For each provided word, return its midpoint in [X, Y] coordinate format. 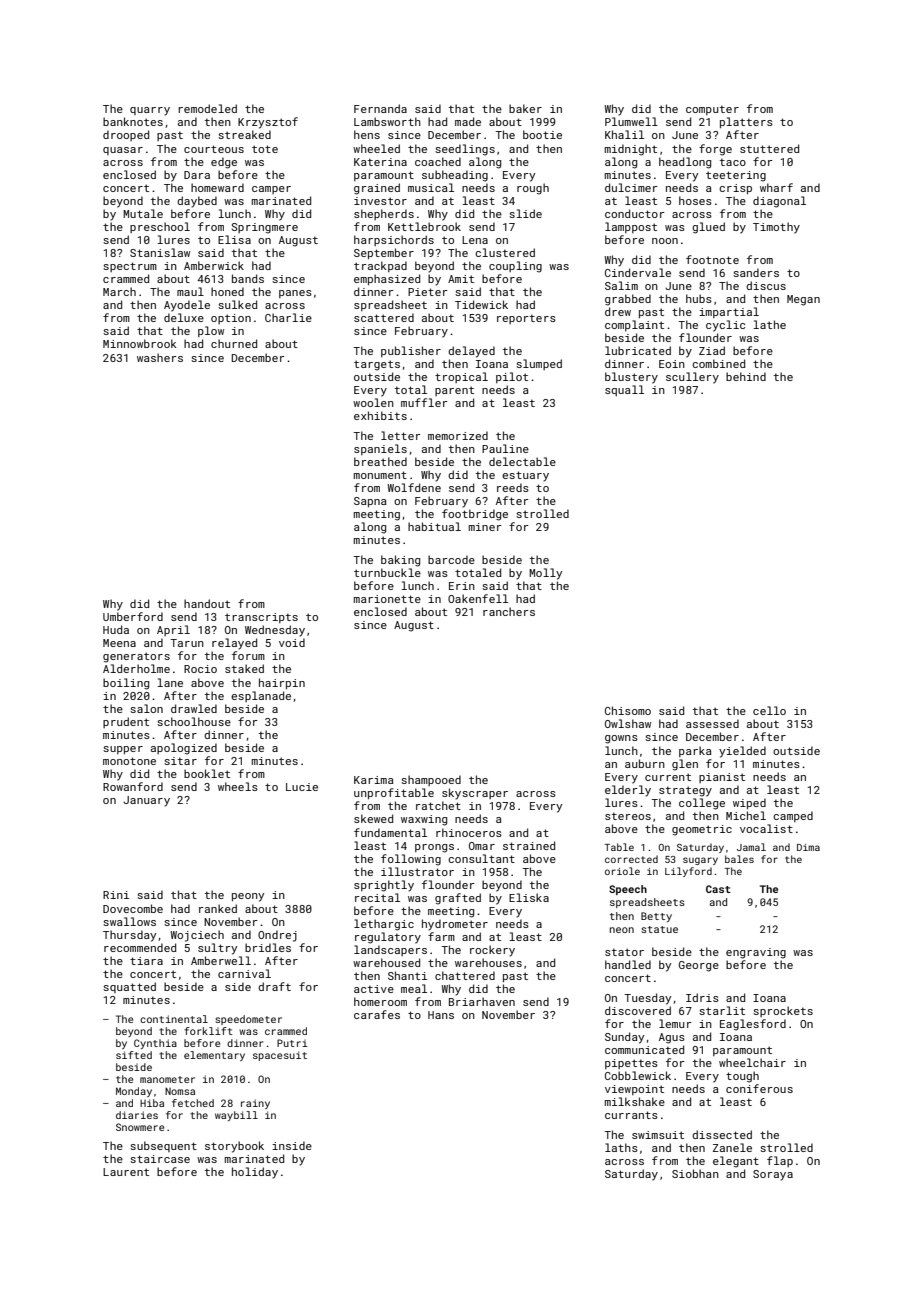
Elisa [234, 239]
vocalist [766, 828]
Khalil [624, 134]
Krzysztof [268, 123]
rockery [492, 951]
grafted [458, 899]
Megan [803, 300]
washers [160, 357]
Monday [134, 1092]
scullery [692, 378]
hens [367, 134]
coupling [515, 267]
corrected [631, 859]
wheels [238, 786]
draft [274, 986]
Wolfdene [414, 487]
